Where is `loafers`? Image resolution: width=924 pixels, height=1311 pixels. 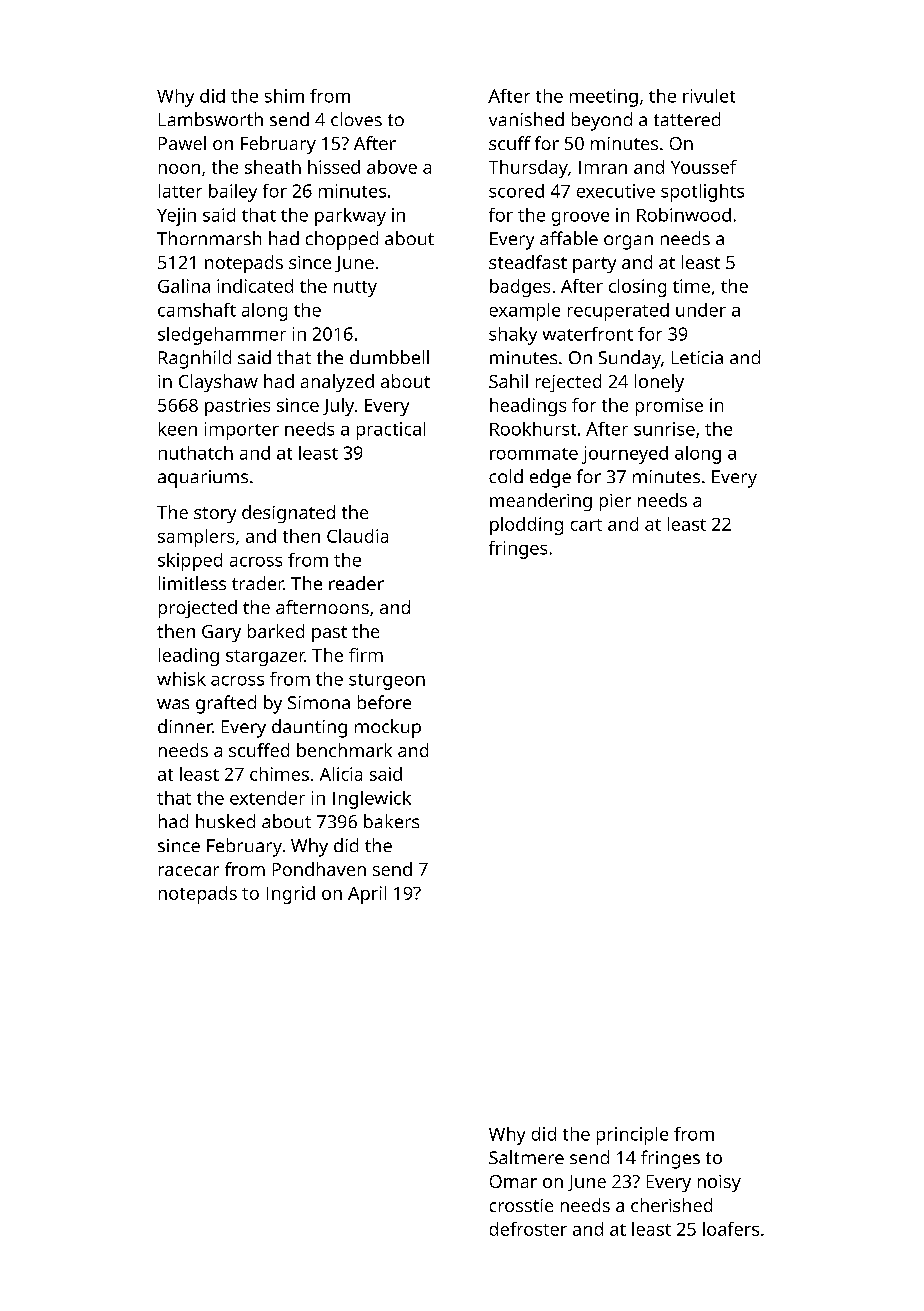
loafers is located at coordinates (731, 1229).
